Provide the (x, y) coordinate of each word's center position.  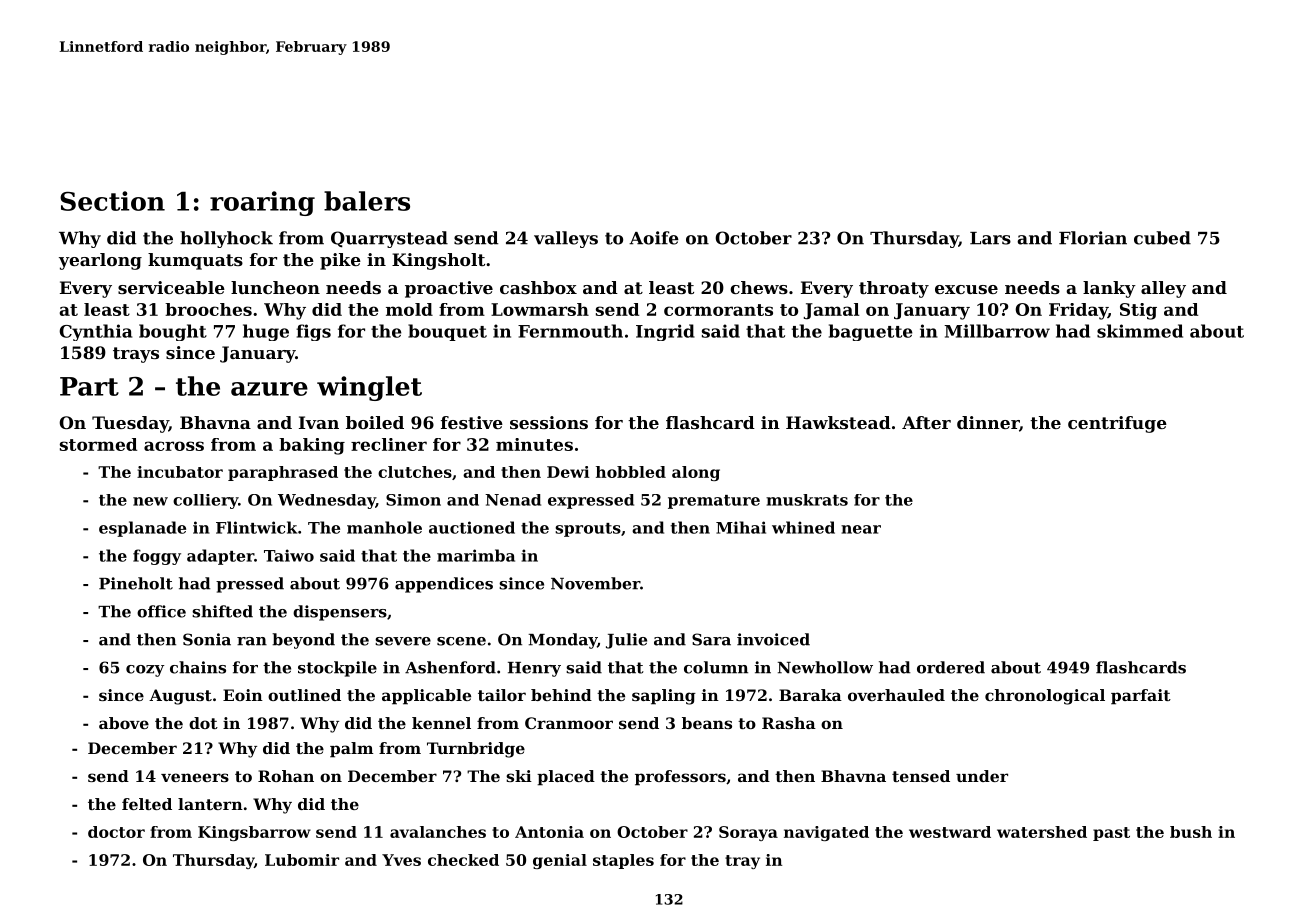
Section (112, 201)
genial (560, 861)
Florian (1093, 238)
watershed (1042, 832)
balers (367, 201)
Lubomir (302, 860)
